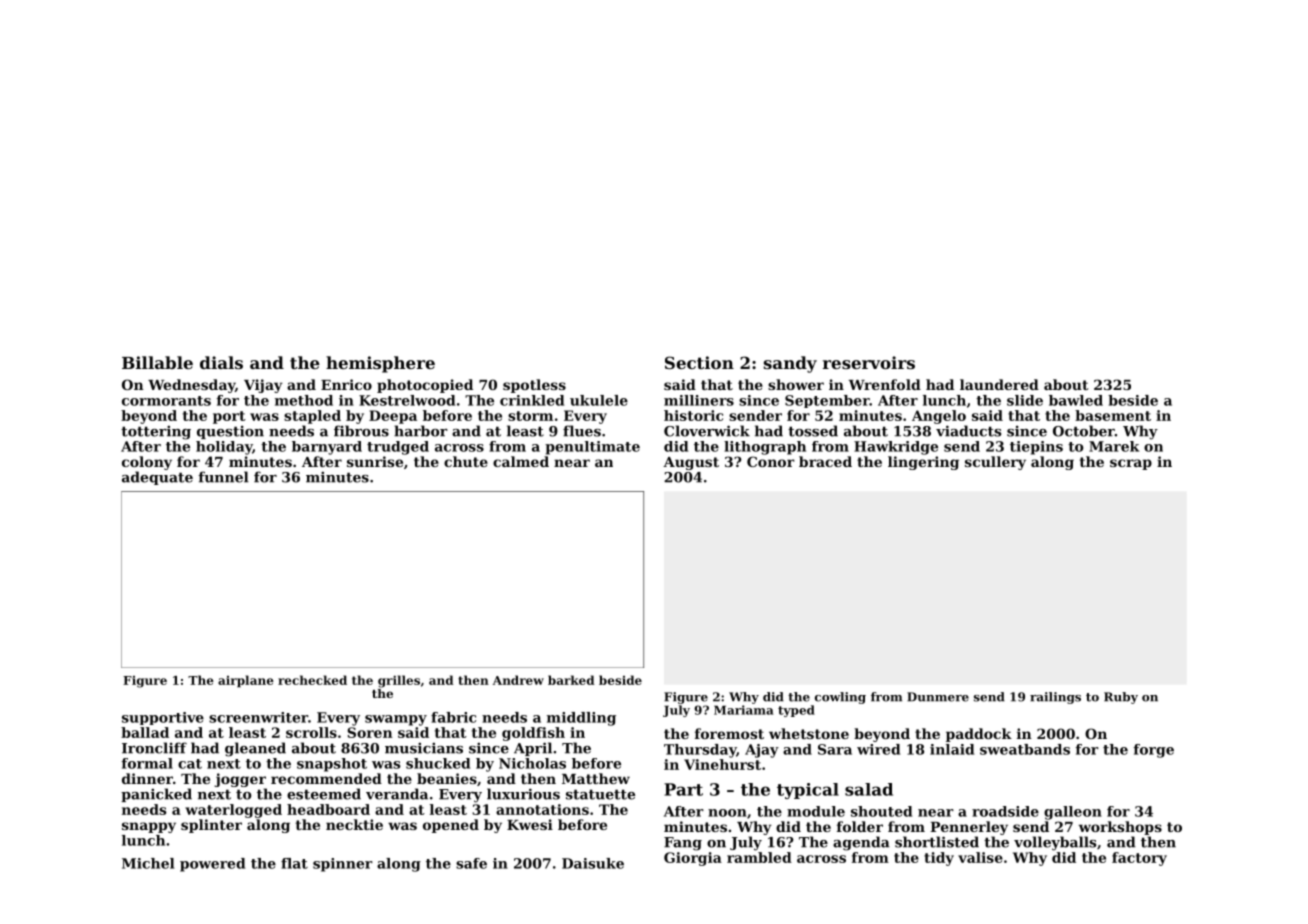 The image size is (1308, 924). Describe the element at coordinates (869, 789) in the screenshot. I see `salad` at that location.
